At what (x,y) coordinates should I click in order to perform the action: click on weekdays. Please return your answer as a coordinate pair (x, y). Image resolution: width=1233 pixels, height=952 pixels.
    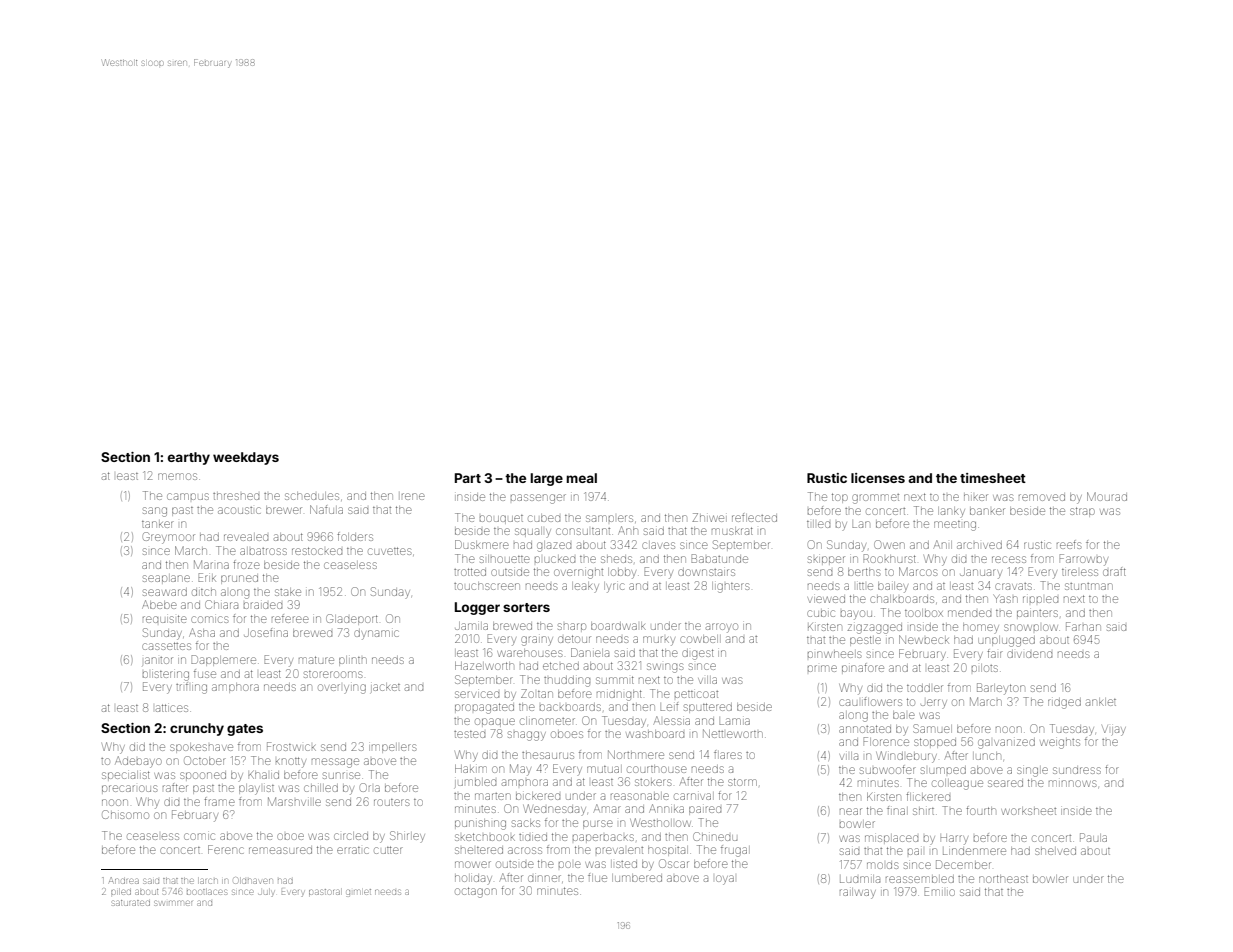
    Looking at the image, I should click on (246, 458).
